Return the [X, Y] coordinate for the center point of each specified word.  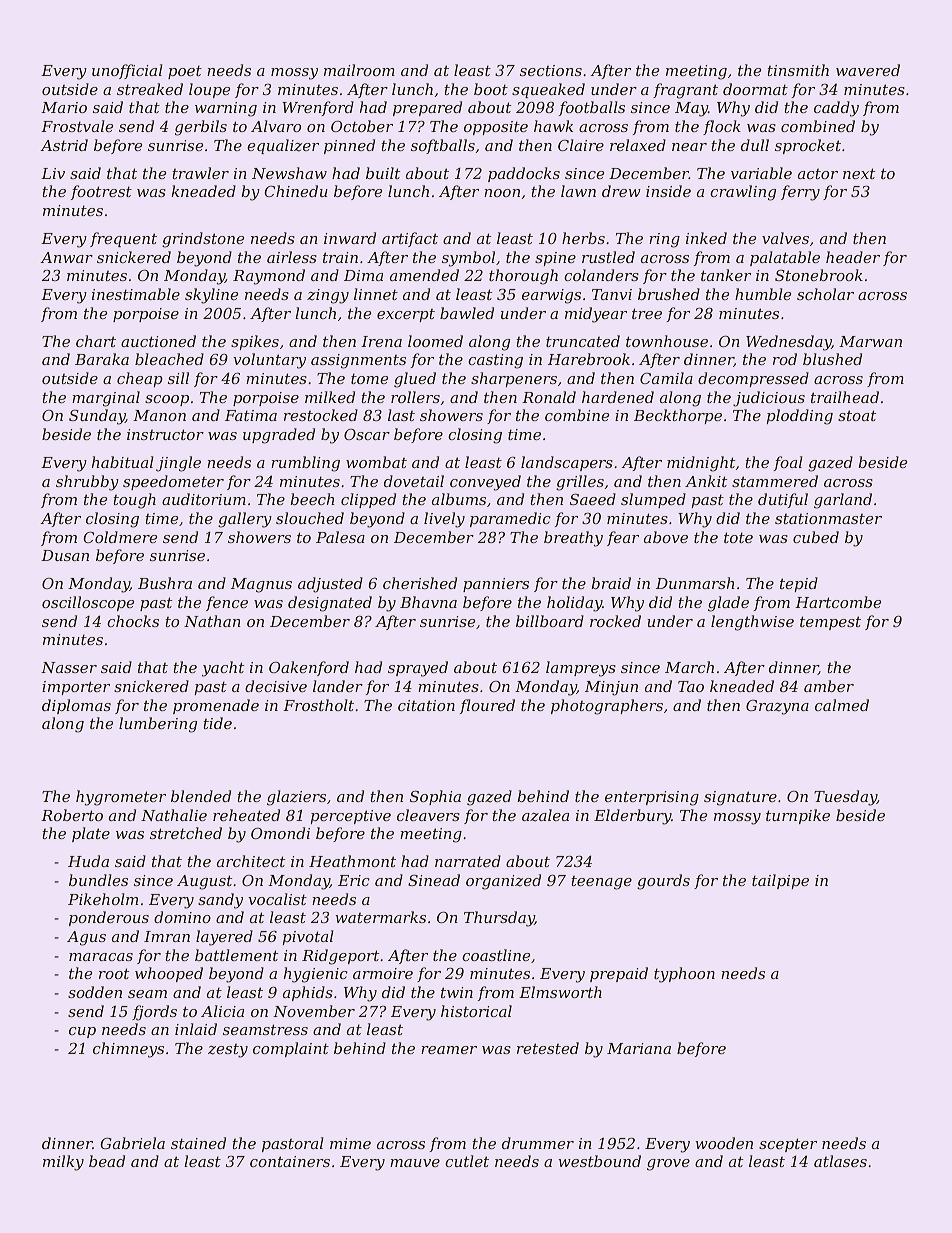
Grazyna [777, 707]
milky [63, 1163]
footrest [101, 192]
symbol [468, 259]
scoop [167, 400]
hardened [618, 397]
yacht [223, 669]
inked [706, 238]
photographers [607, 707]
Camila [666, 378]
